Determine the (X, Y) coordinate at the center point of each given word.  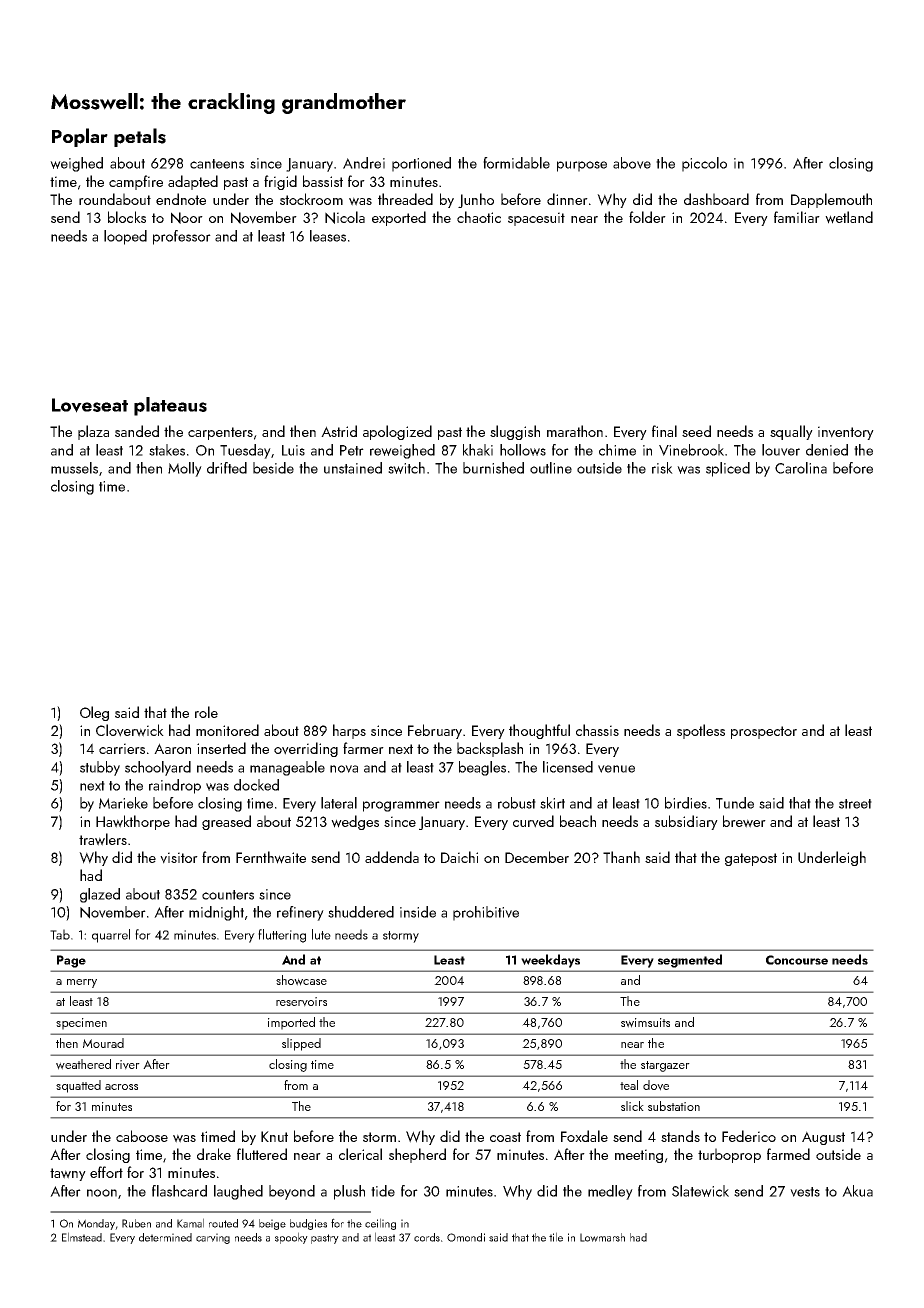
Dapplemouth (831, 200)
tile (556, 1237)
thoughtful (539, 731)
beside (273, 468)
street (855, 804)
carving (213, 1238)
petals (140, 137)
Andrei (364, 163)
